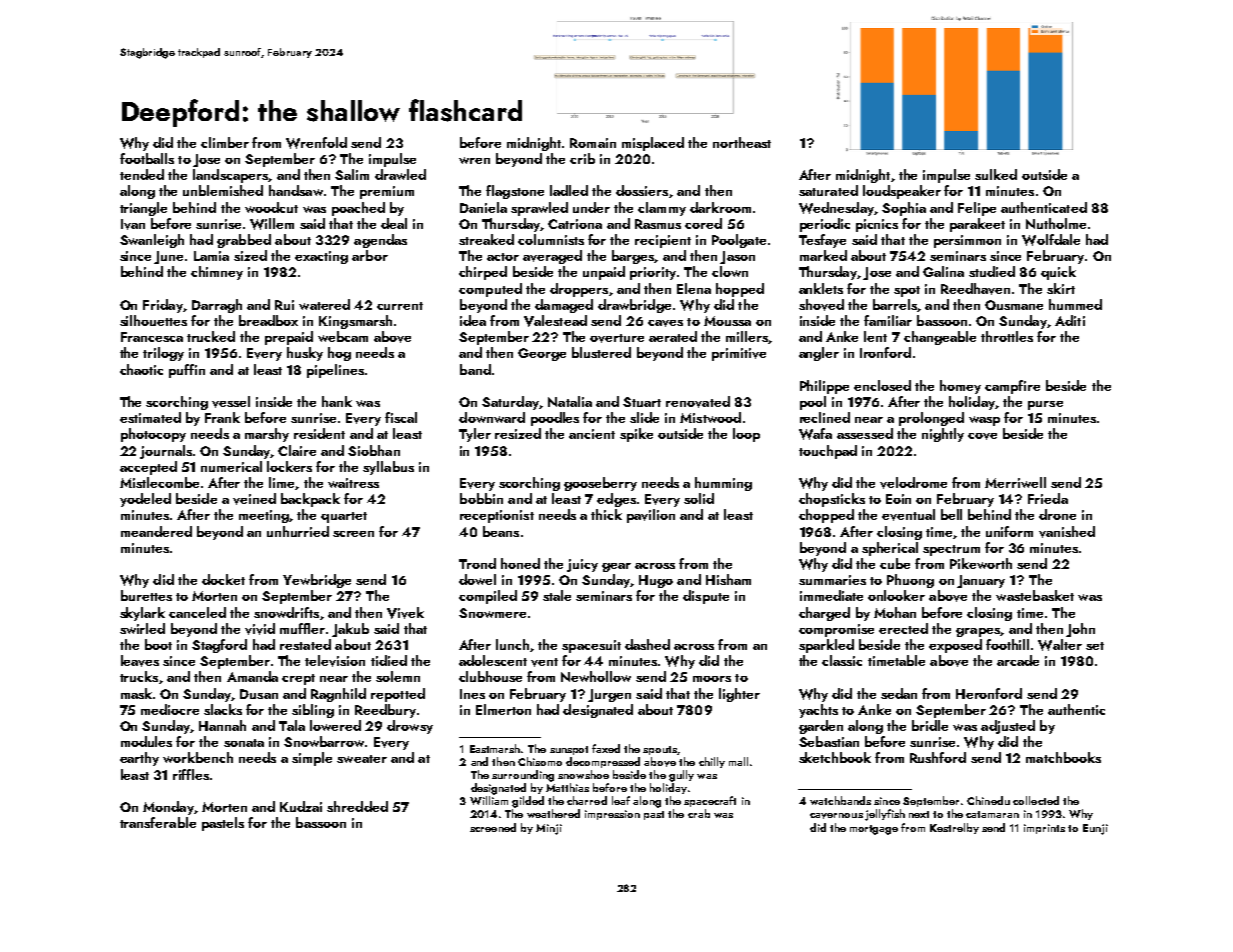 Image resolution: width=1233 pixels, height=952 pixels. What do you see at coordinates (821, 288) in the page?
I see `anklets` at bounding box center [821, 288].
